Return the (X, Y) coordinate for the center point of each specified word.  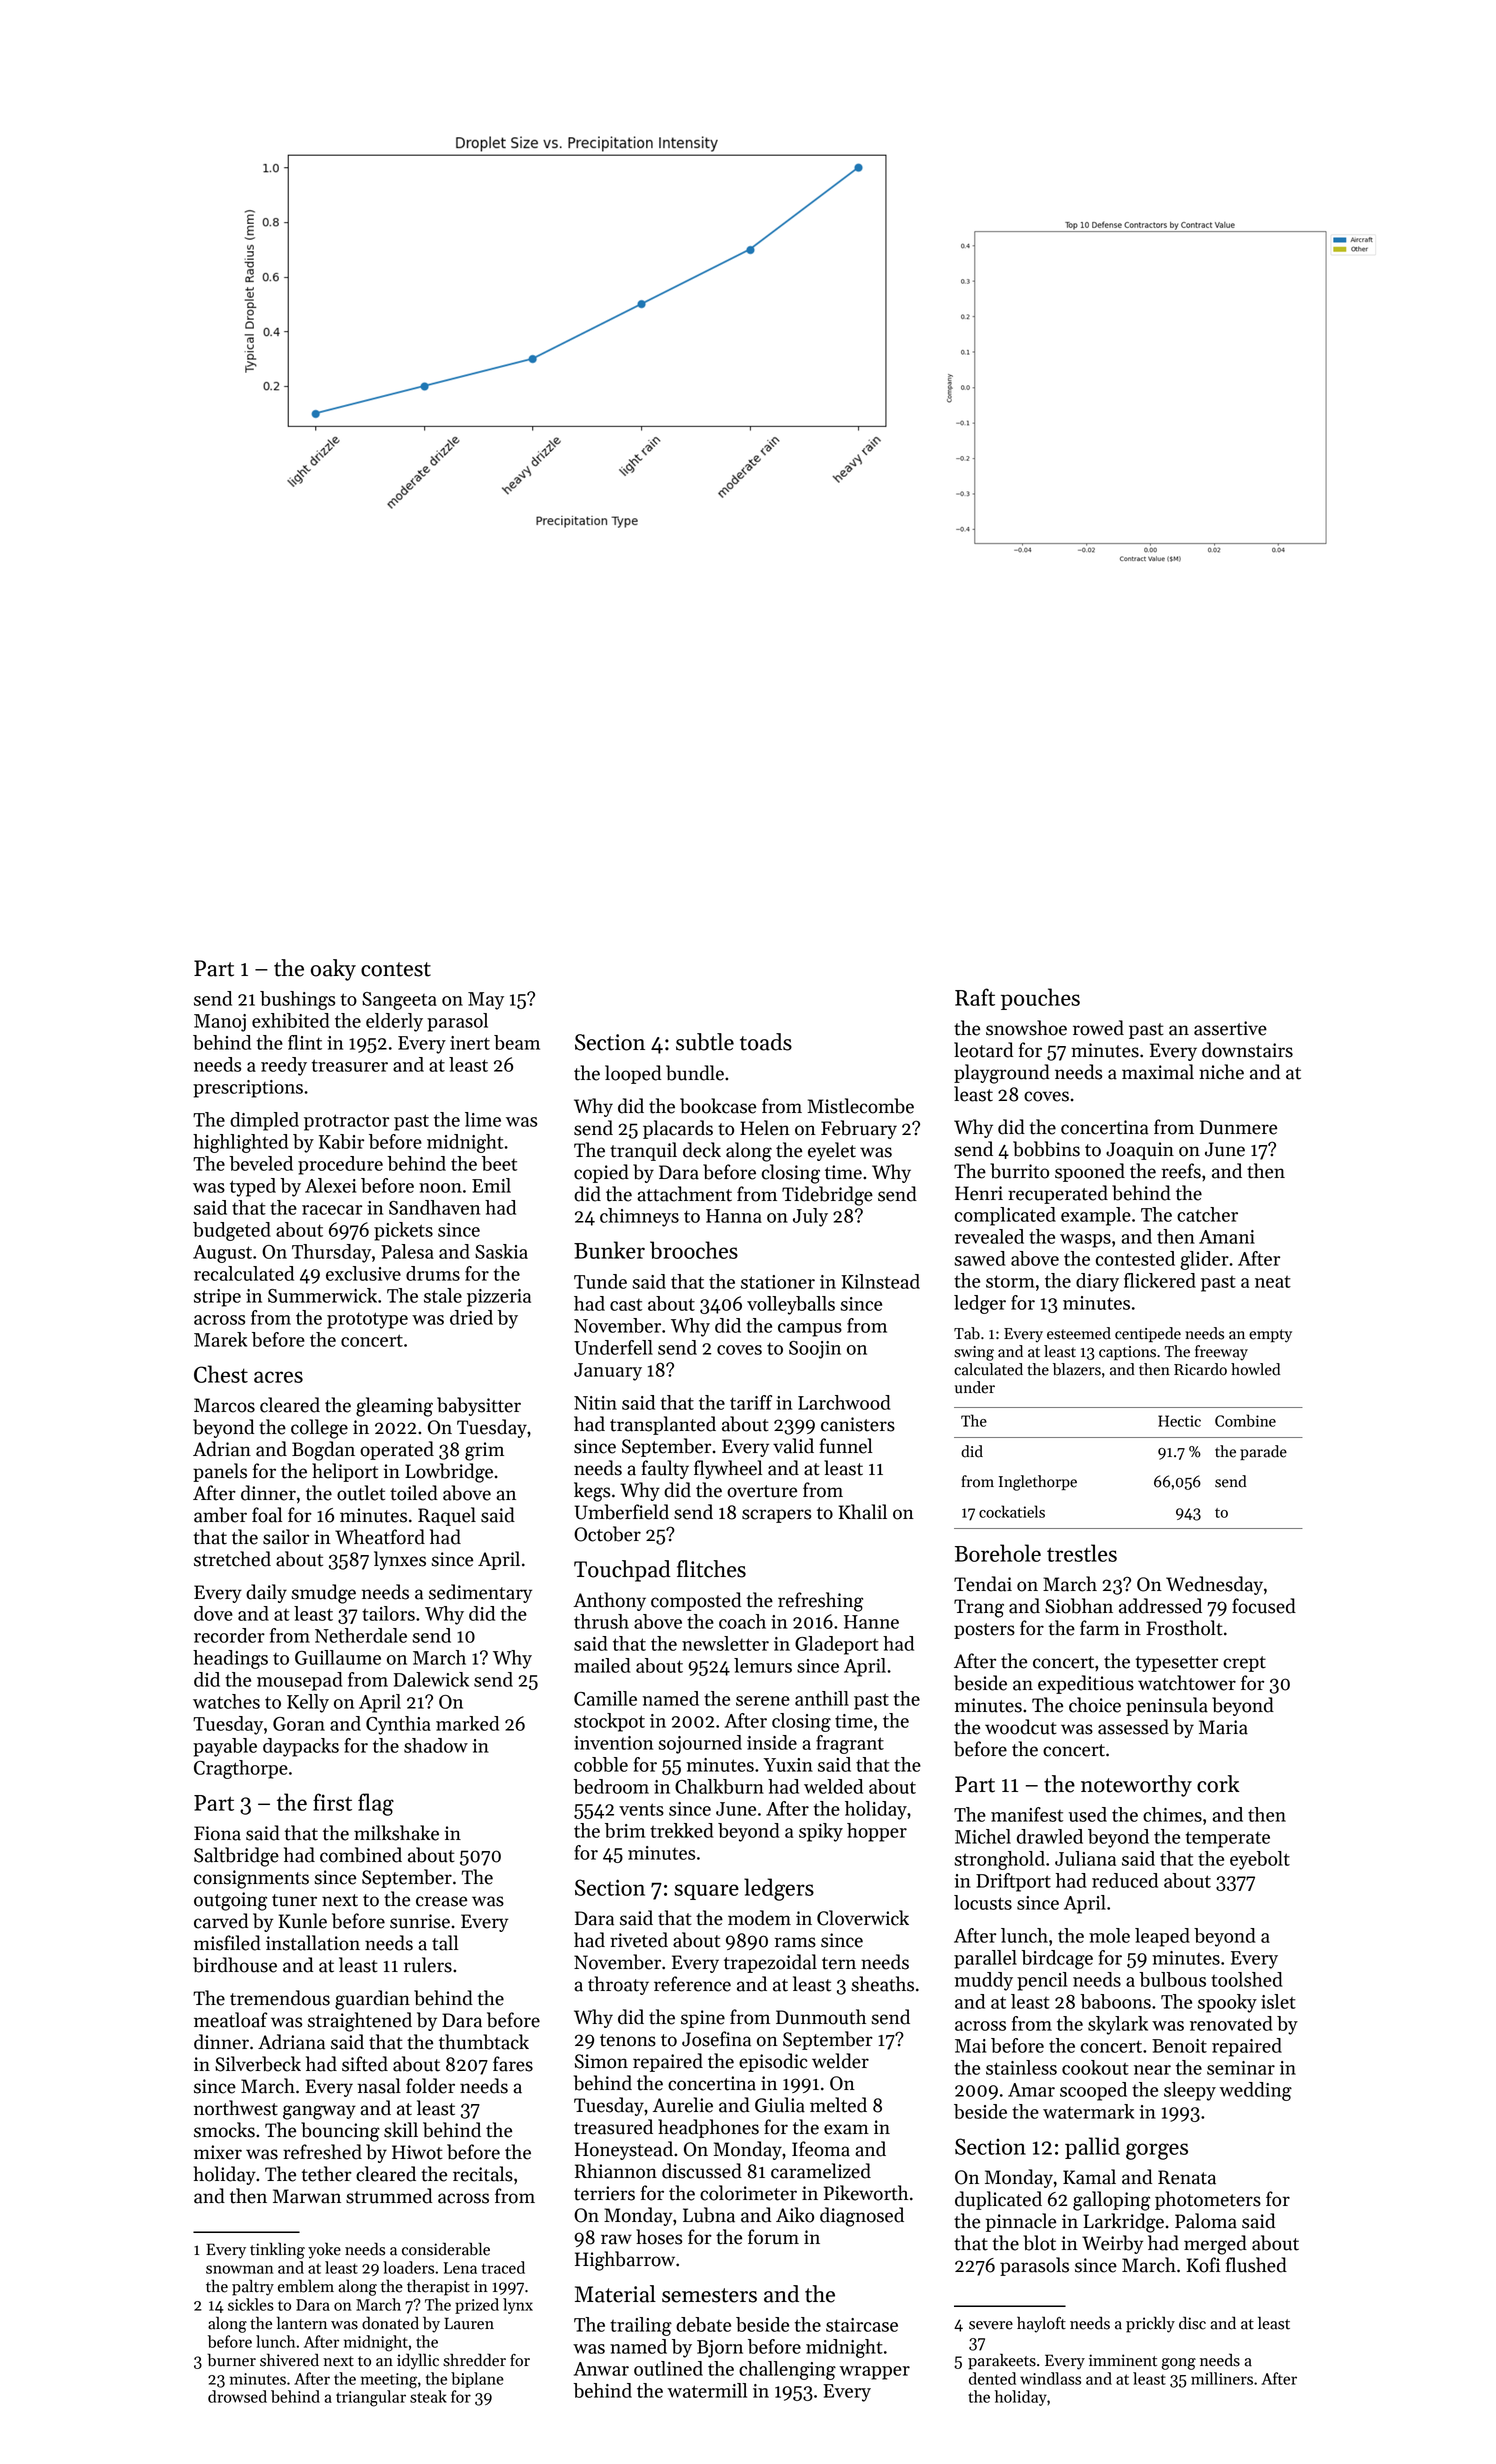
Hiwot (417, 2152)
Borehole (998, 1553)
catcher (1207, 1214)
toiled (414, 1493)
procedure (340, 1165)
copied (601, 1173)
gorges (1157, 2151)
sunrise (420, 1921)
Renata (1187, 2177)
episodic (773, 2062)
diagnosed (862, 2217)
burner (231, 2360)
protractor (346, 1122)
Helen (765, 1128)
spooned (1090, 1172)
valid (793, 1446)
